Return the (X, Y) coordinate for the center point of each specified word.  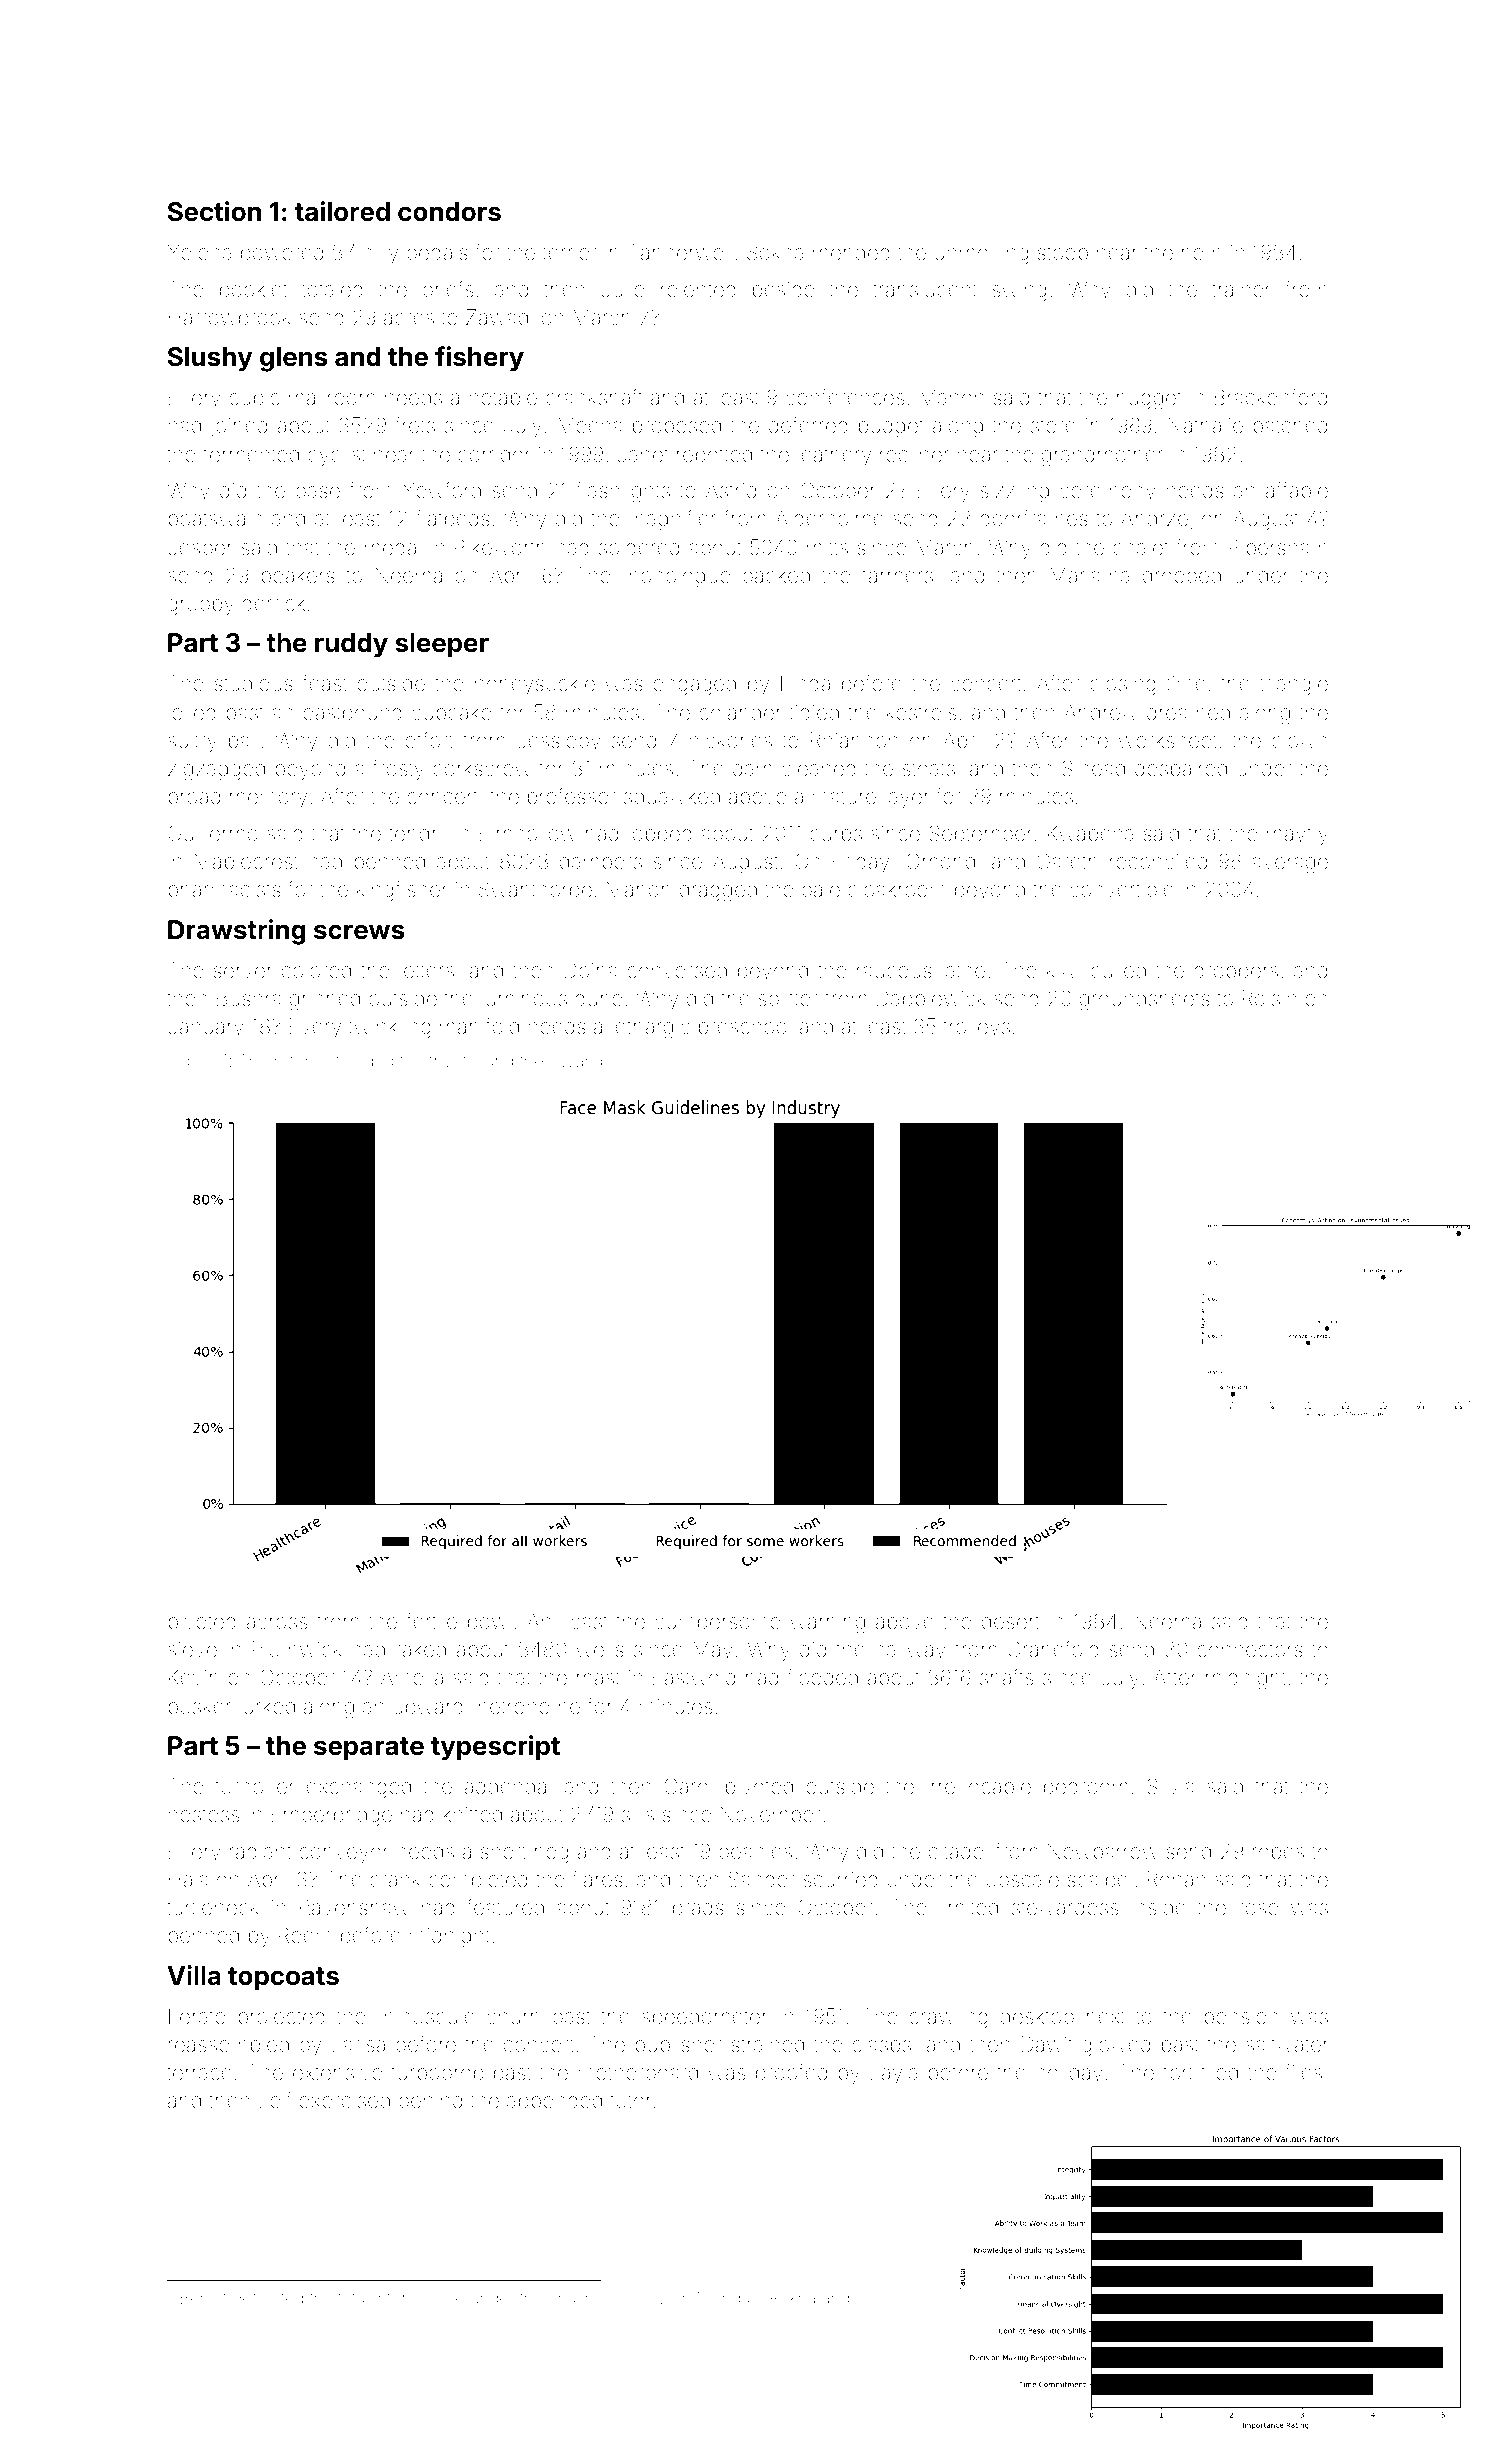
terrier (569, 252)
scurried (840, 1879)
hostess (204, 1814)
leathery (834, 456)
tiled (1219, 2072)
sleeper (442, 645)
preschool (745, 1028)
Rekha (793, 2297)
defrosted (268, 2297)
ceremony (1108, 494)
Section (214, 211)
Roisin (1269, 998)
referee (302, 1060)
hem (1201, 252)
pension (1241, 2018)
